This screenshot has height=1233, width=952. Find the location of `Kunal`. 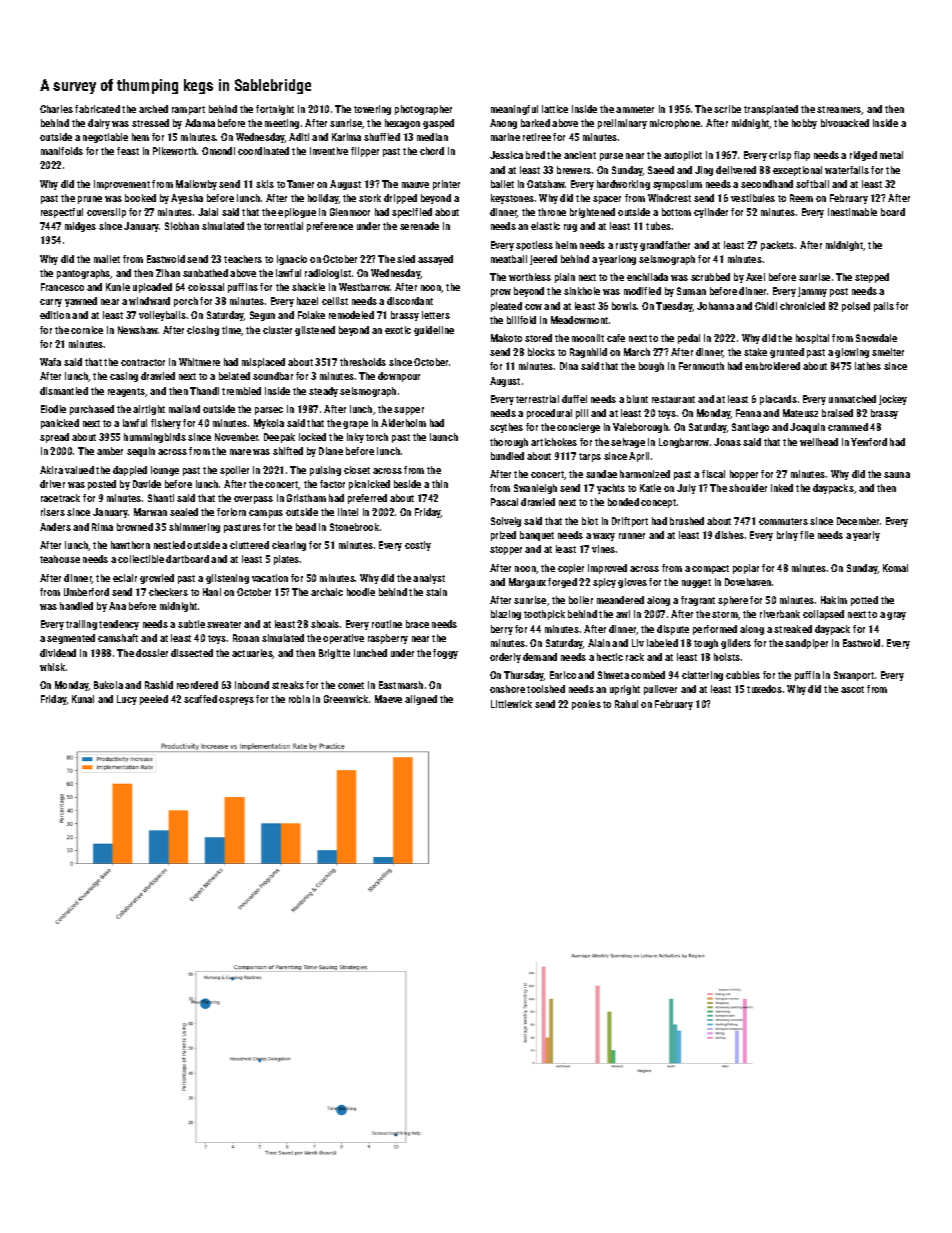

Kunal is located at coordinates (83, 699).
